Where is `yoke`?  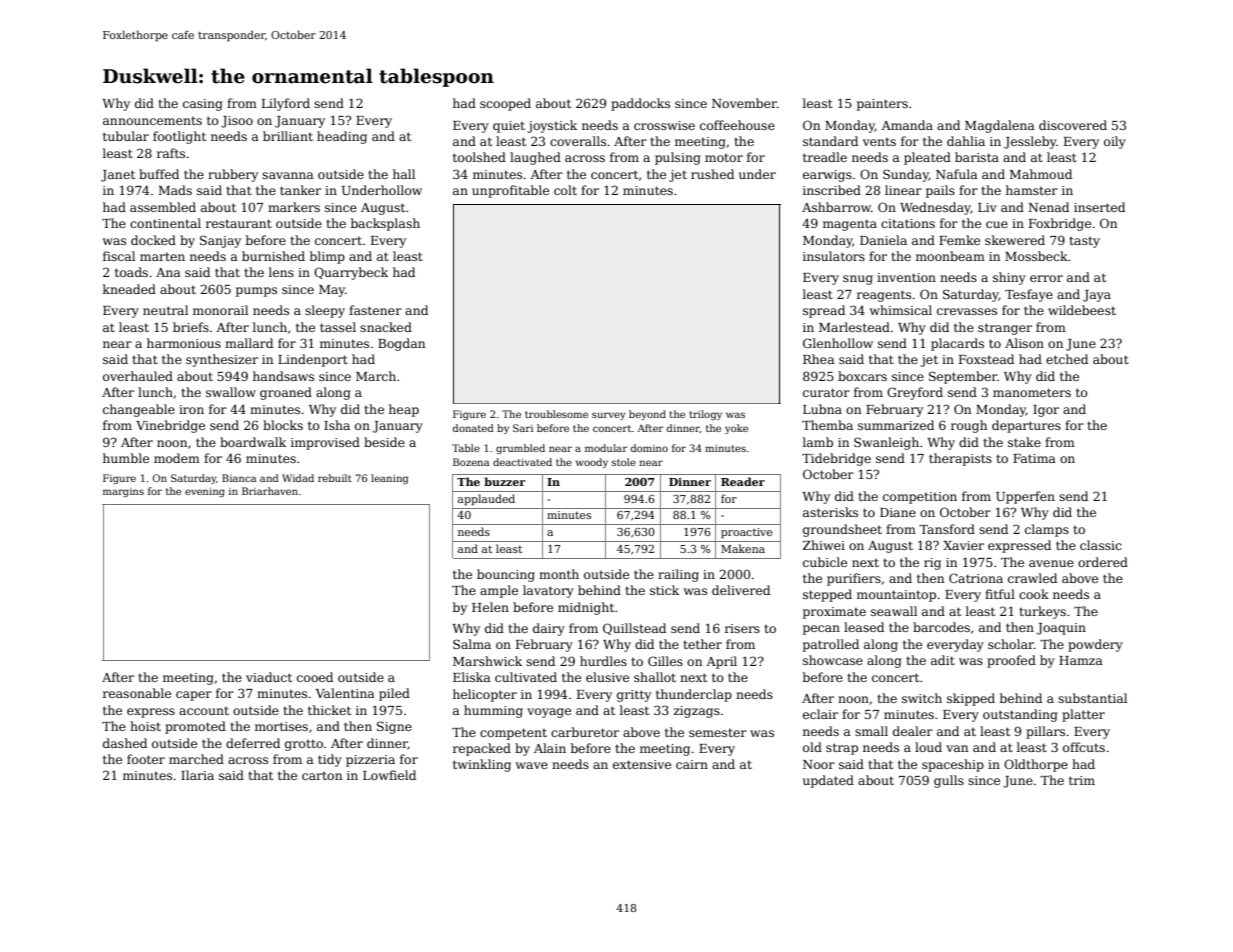
yoke is located at coordinates (736, 429).
